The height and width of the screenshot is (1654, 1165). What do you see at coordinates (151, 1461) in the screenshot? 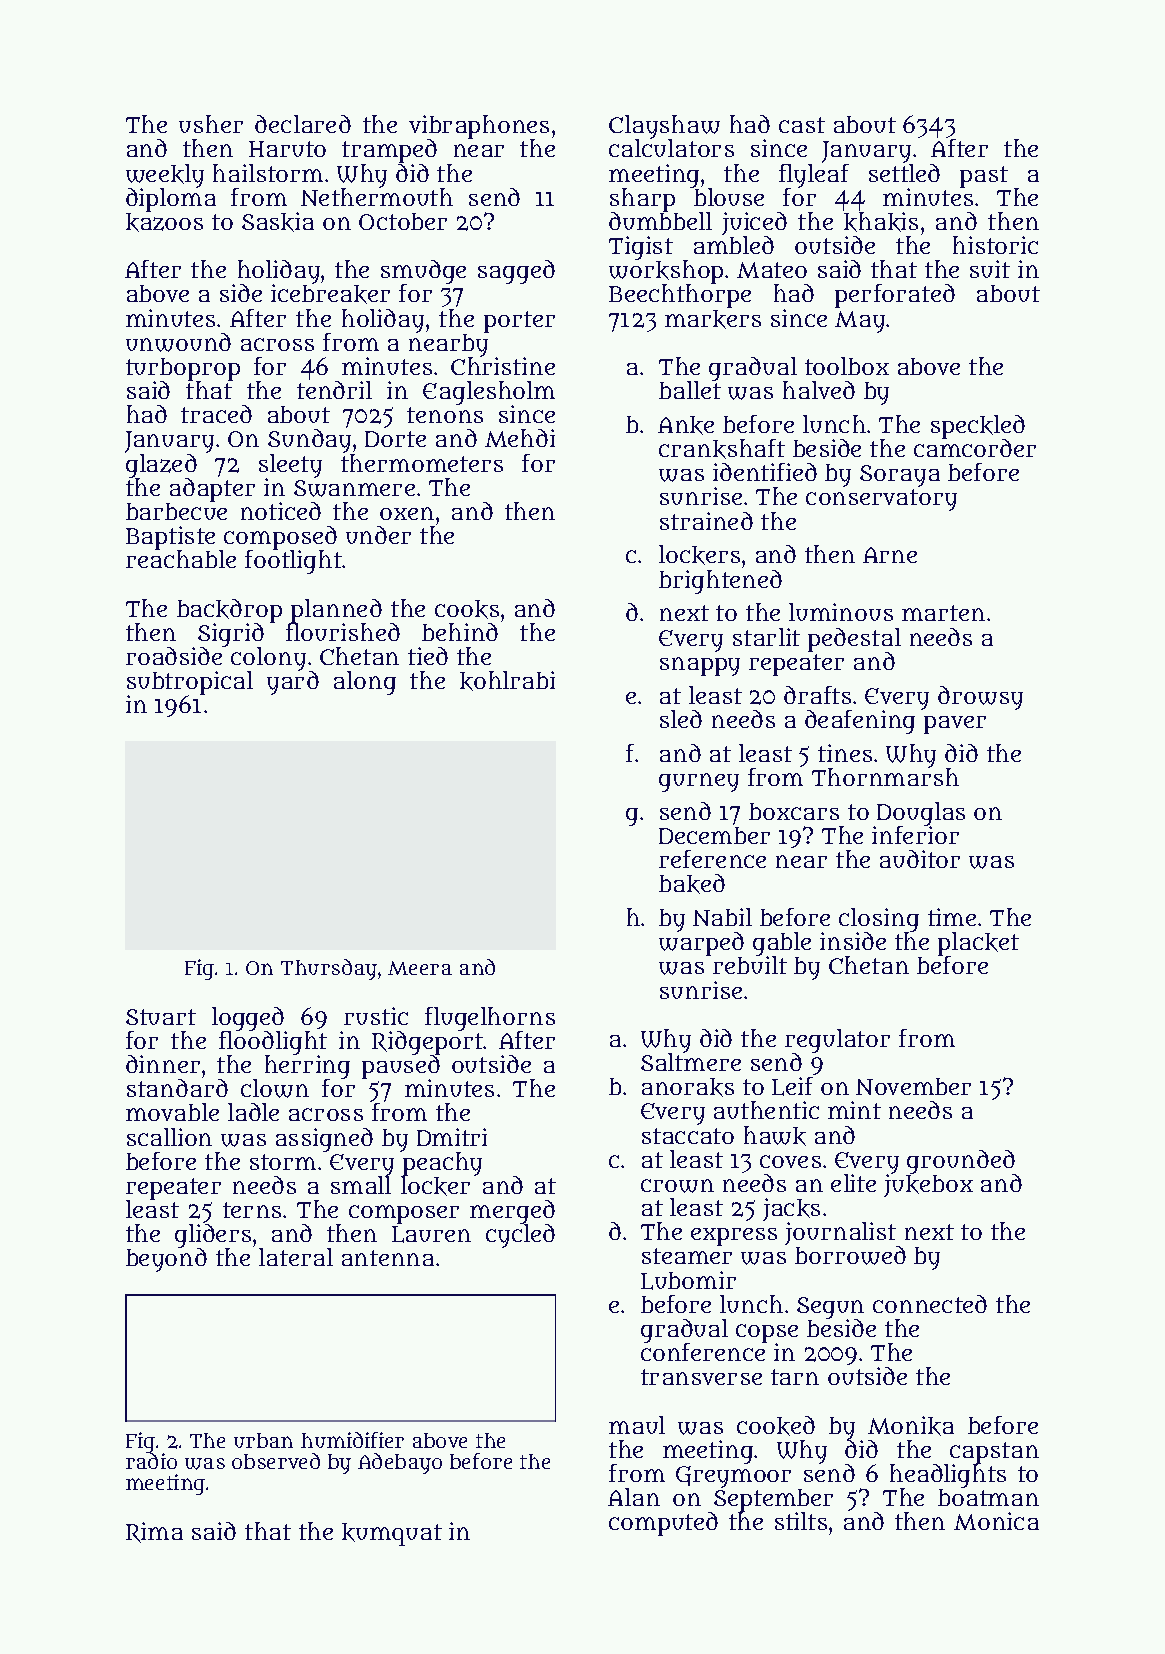
I see `radio` at bounding box center [151, 1461].
